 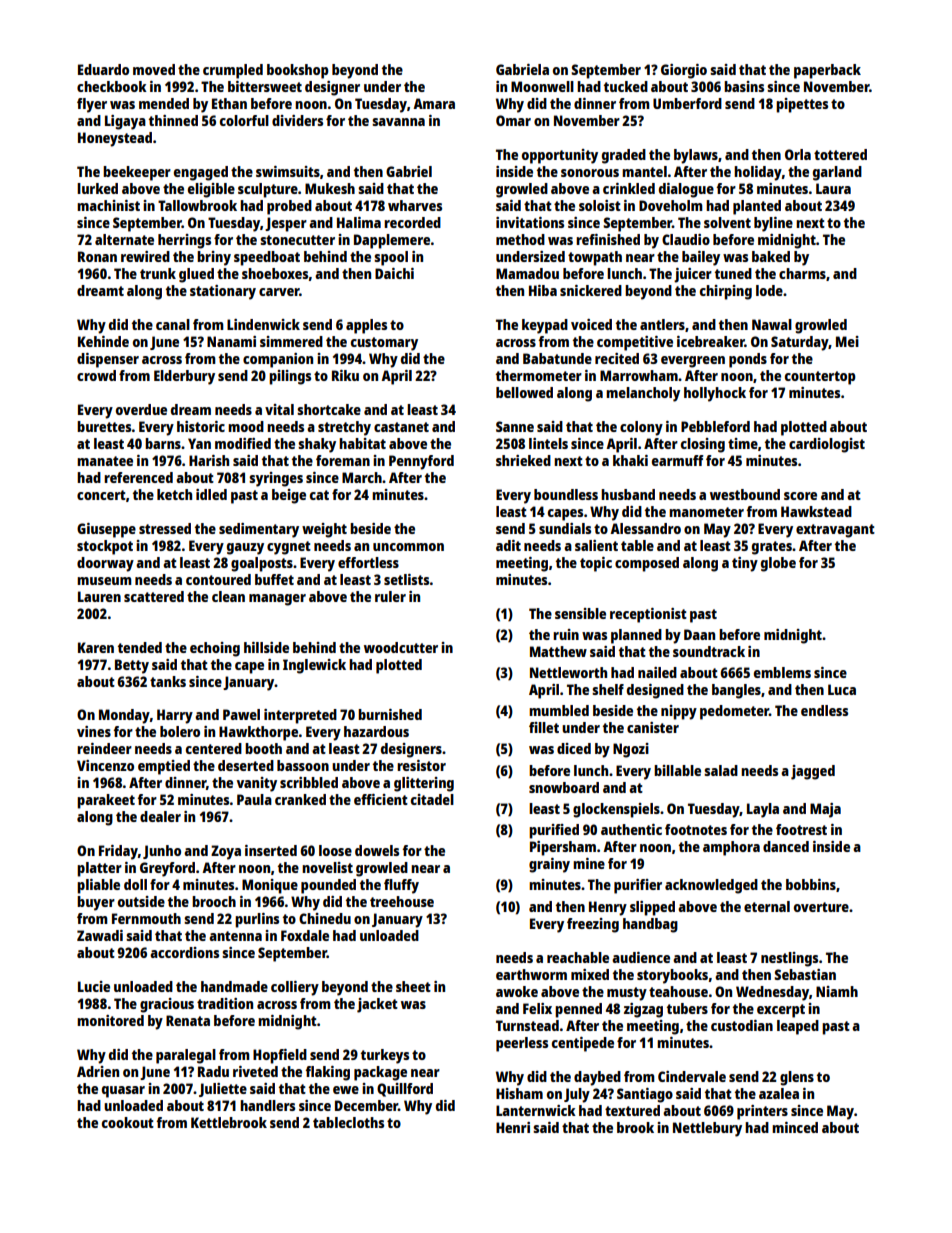 I want to click on savanna, so click(x=398, y=122).
